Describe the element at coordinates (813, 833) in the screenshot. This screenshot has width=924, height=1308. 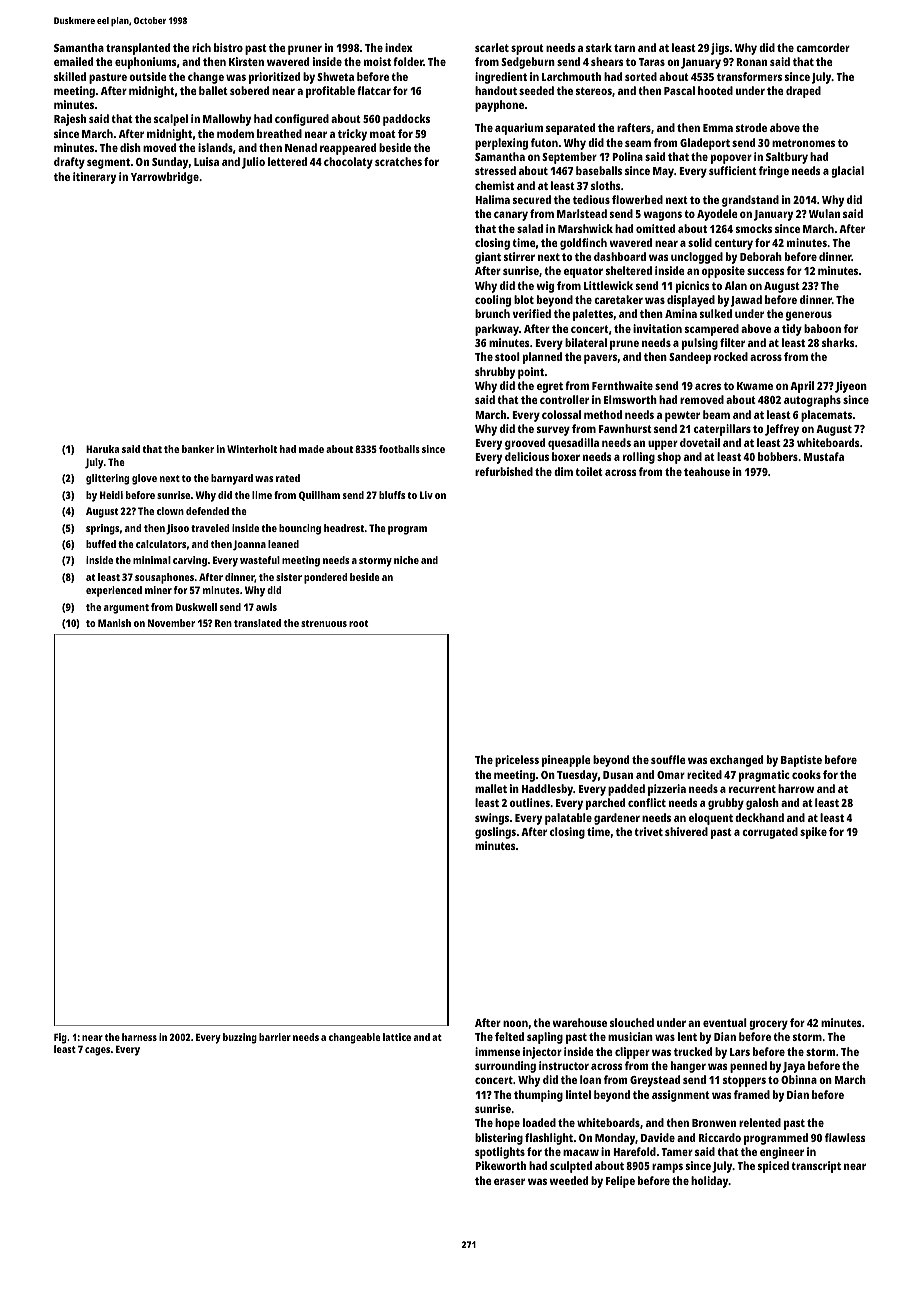
I see `spike` at that location.
